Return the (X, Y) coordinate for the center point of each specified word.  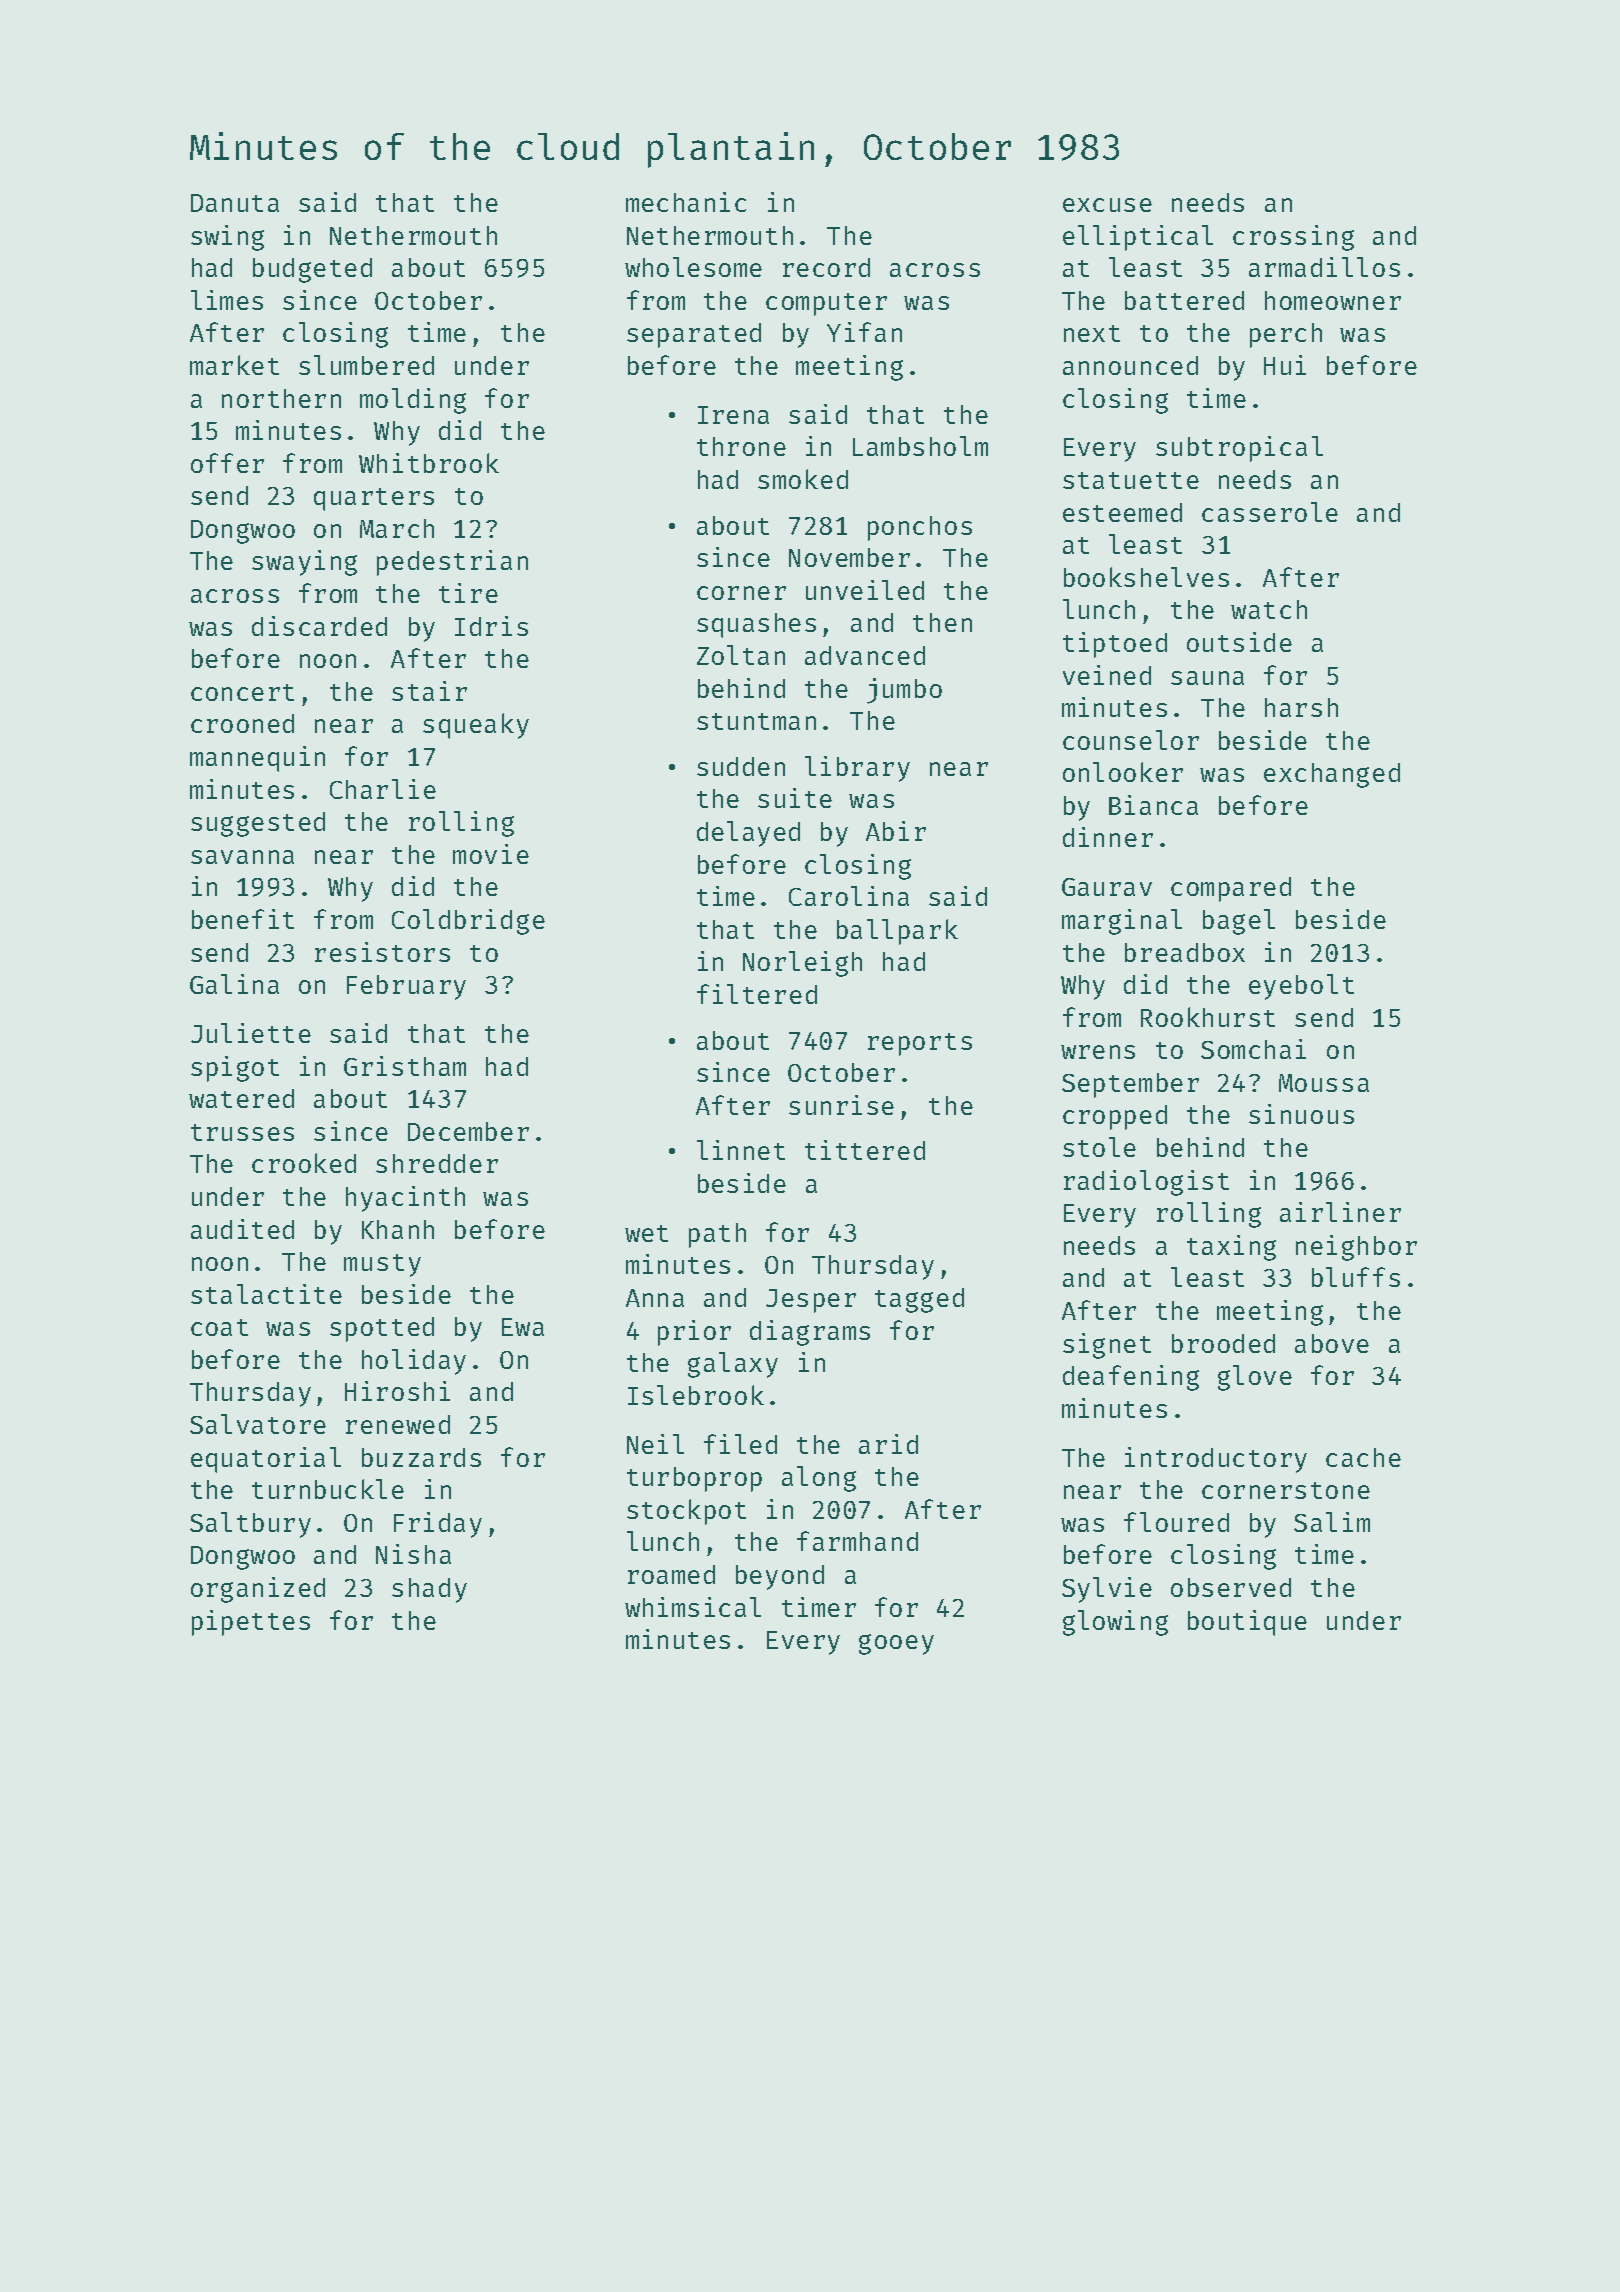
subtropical (1239, 449)
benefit (243, 919)
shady (429, 1590)
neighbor (1356, 1248)
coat (219, 1327)
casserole (1270, 512)
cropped (1115, 1117)
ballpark (897, 932)
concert (242, 692)
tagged (919, 1300)
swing (227, 238)
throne (741, 446)
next (1092, 333)
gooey (896, 1644)
